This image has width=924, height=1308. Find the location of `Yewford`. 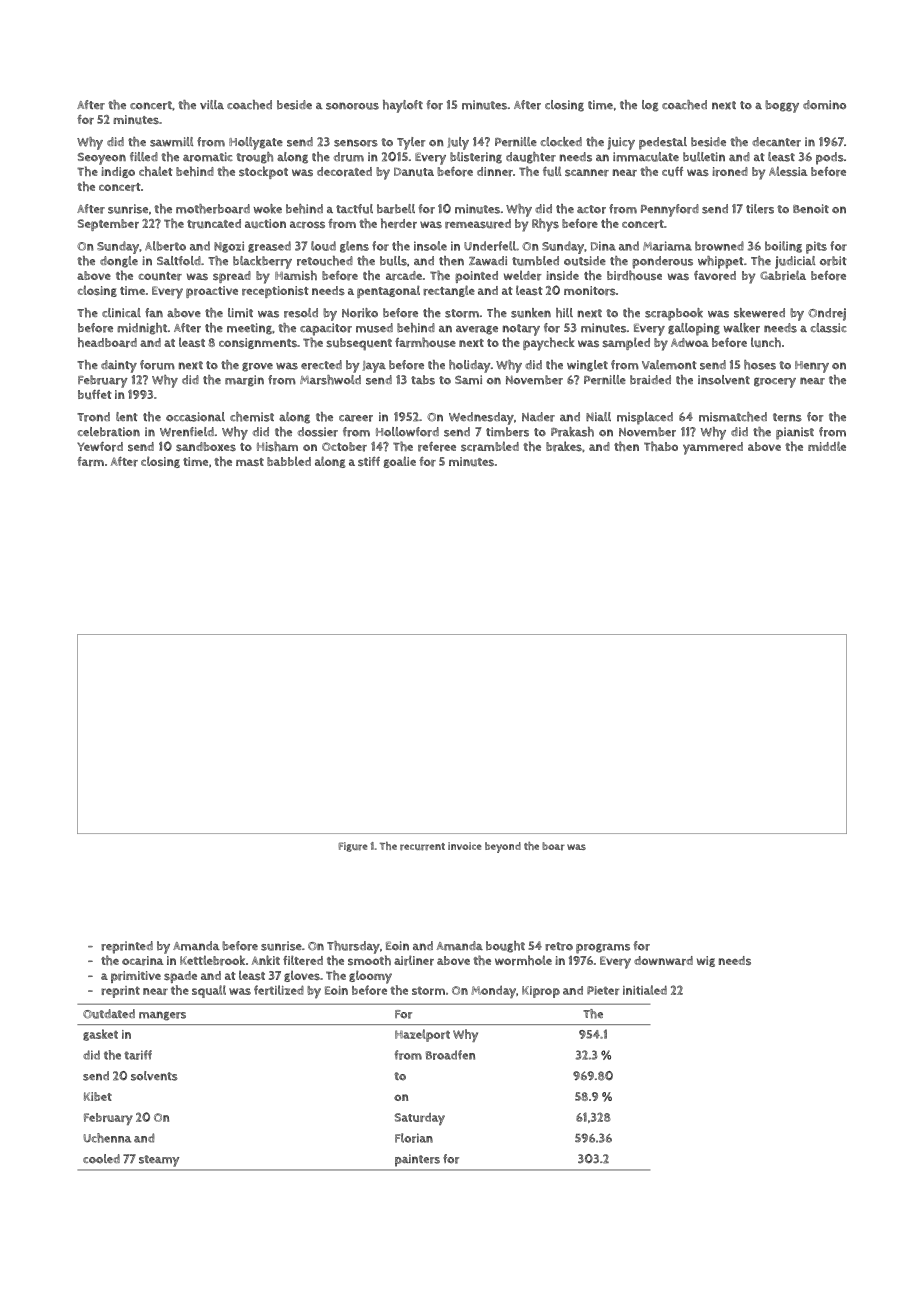

Yewford is located at coordinates (100, 447).
